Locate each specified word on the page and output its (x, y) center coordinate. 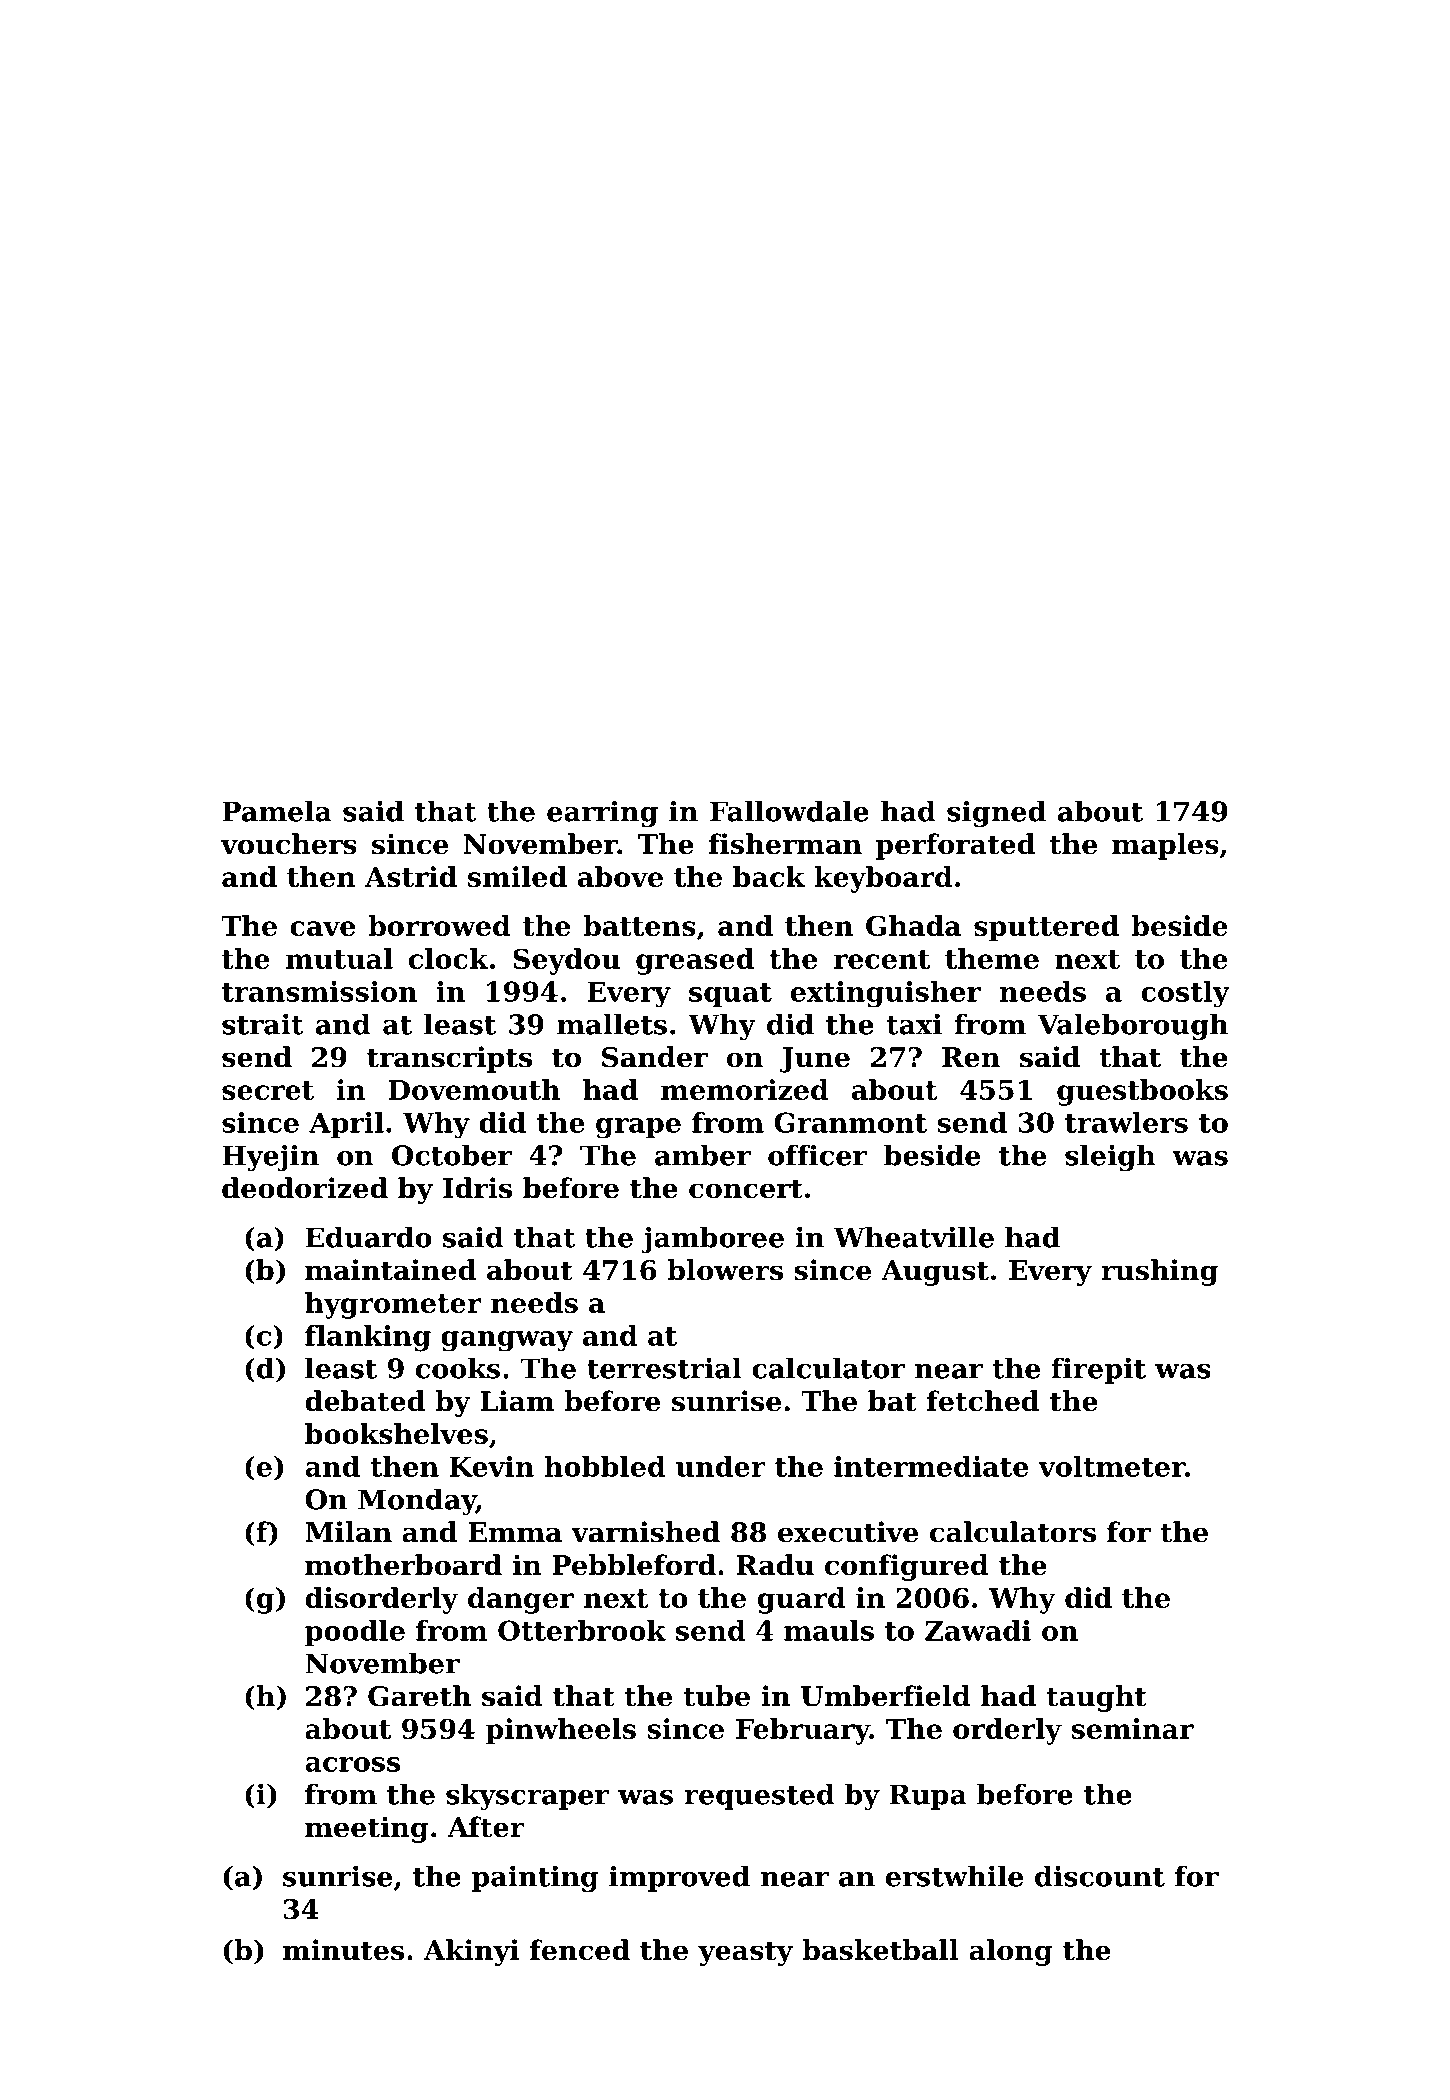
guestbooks (1142, 1092)
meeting (367, 1829)
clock (448, 958)
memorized (745, 1089)
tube (716, 1696)
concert (746, 1189)
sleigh (1110, 1158)
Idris (477, 1188)
